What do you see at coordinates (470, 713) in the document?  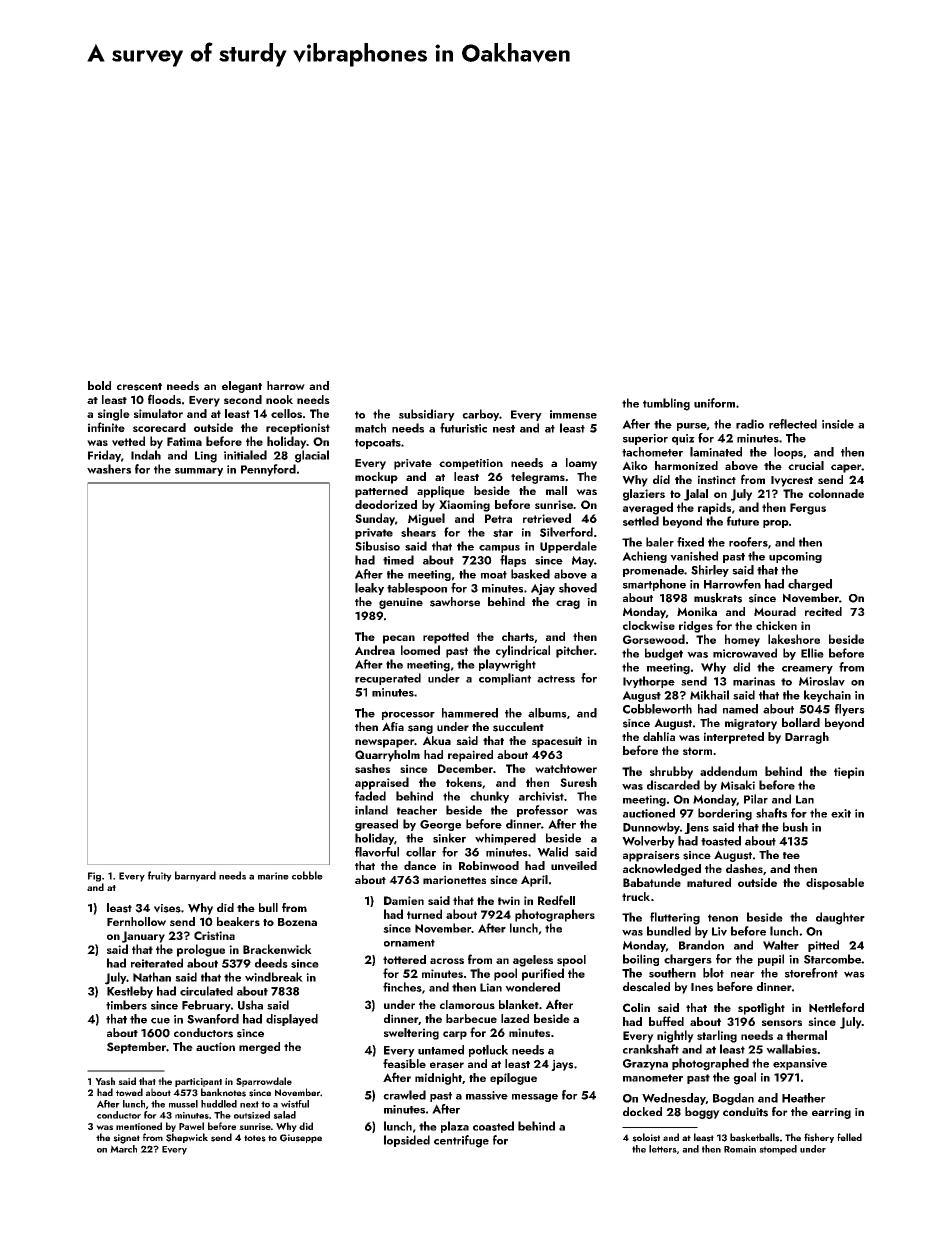 I see `hammered` at bounding box center [470, 713].
